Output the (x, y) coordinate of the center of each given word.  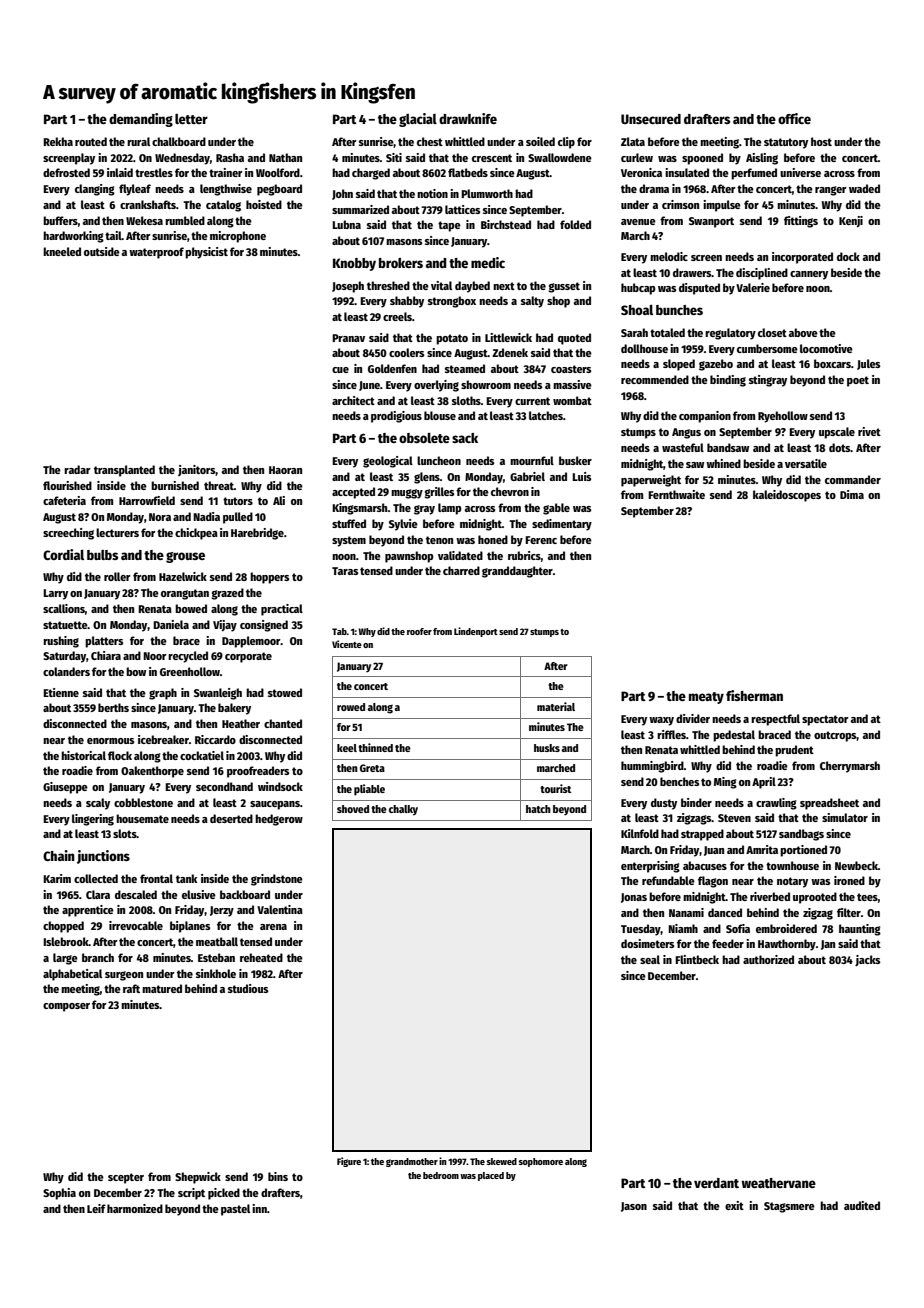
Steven (734, 818)
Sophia (59, 1194)
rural (138, 141)
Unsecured (651, 119)
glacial (418, 120)
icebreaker (163, 739)
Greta (372, 768)
